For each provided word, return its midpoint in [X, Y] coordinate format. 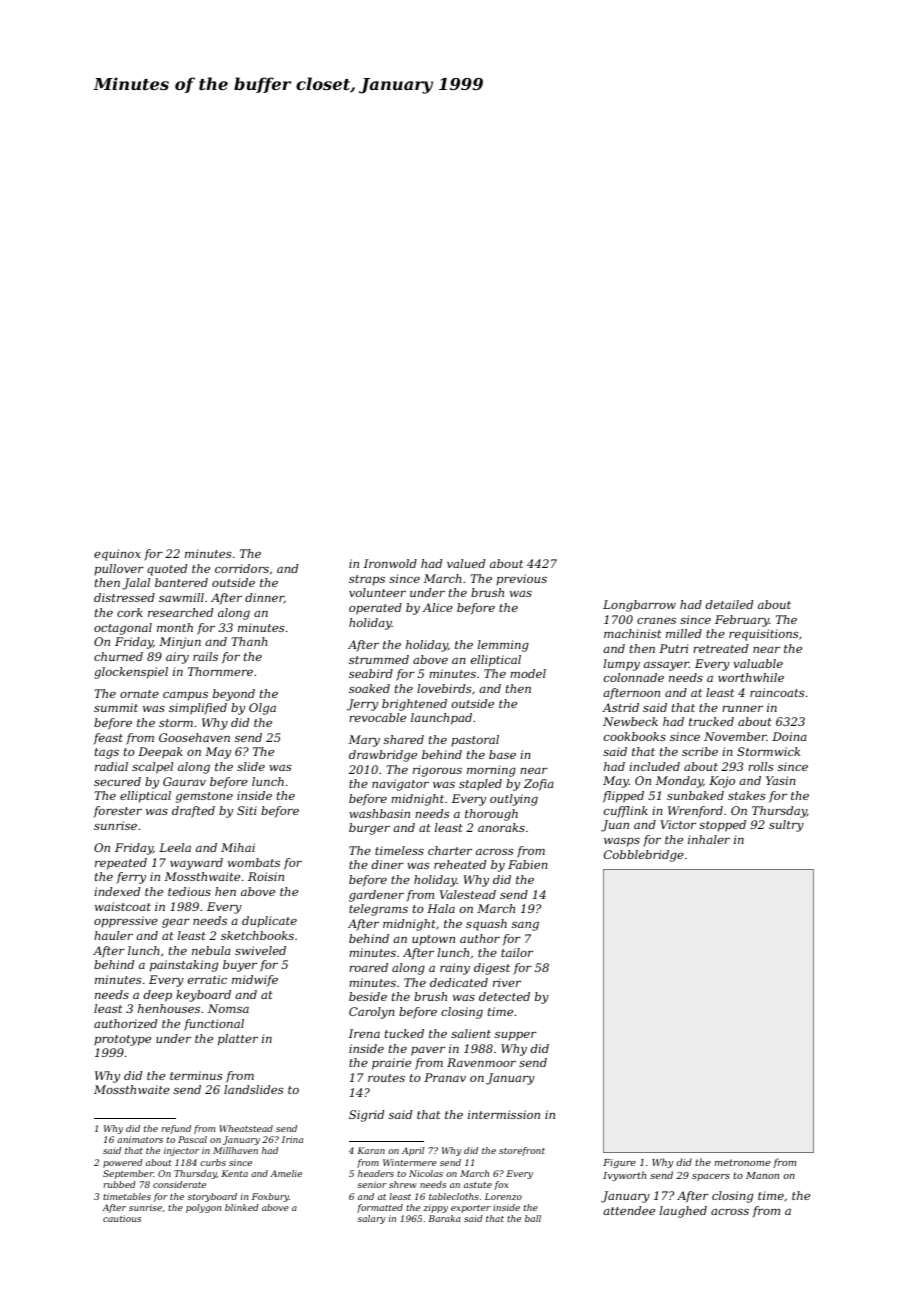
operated [375, 609]
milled [684, 633]
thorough [491, 815]
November [735, 736]
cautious [122, 1218]
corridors [242, 568]
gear [176, 923]
